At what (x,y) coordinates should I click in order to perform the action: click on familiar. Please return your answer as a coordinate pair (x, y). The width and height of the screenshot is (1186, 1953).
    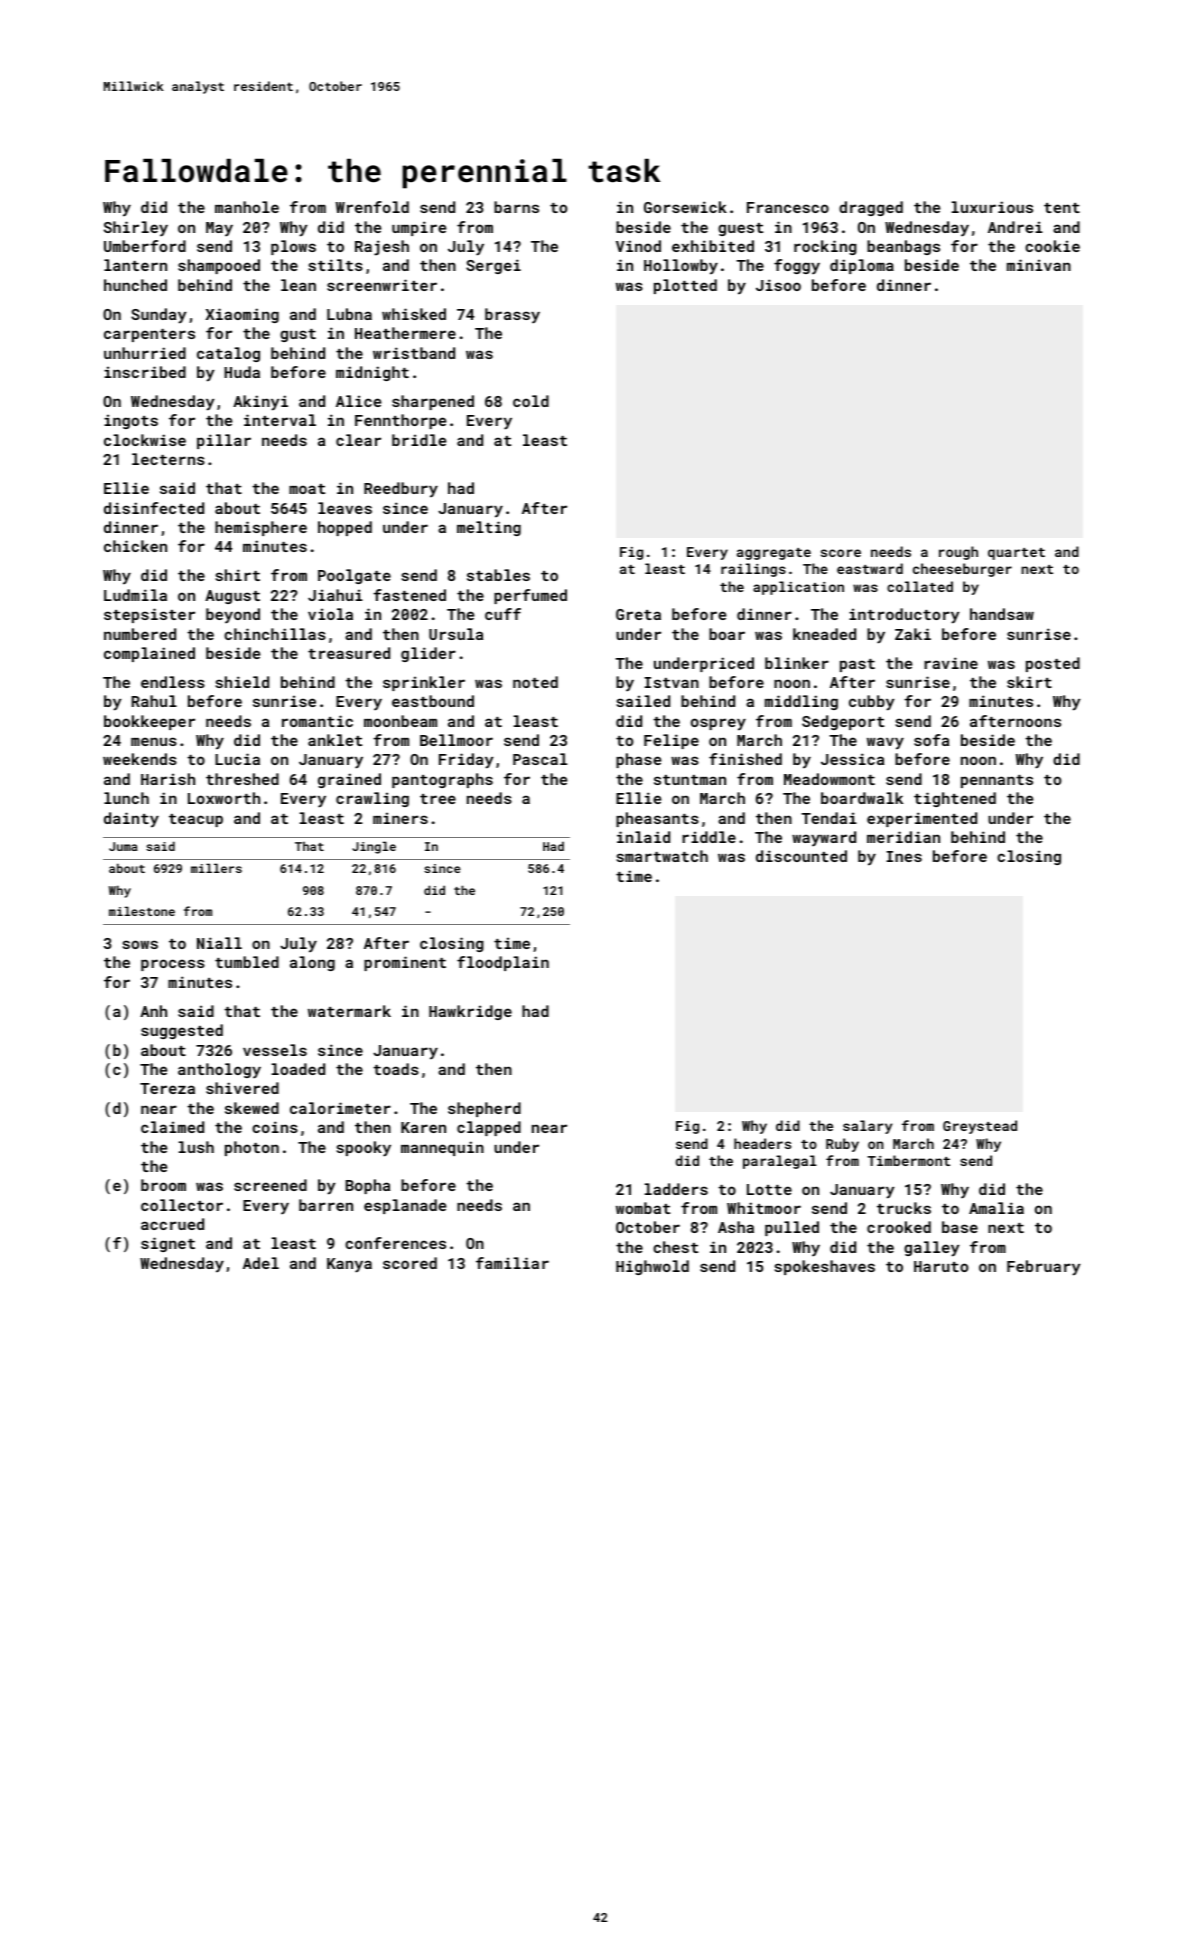
    Looking at the image, I should click on (512, 1263).
